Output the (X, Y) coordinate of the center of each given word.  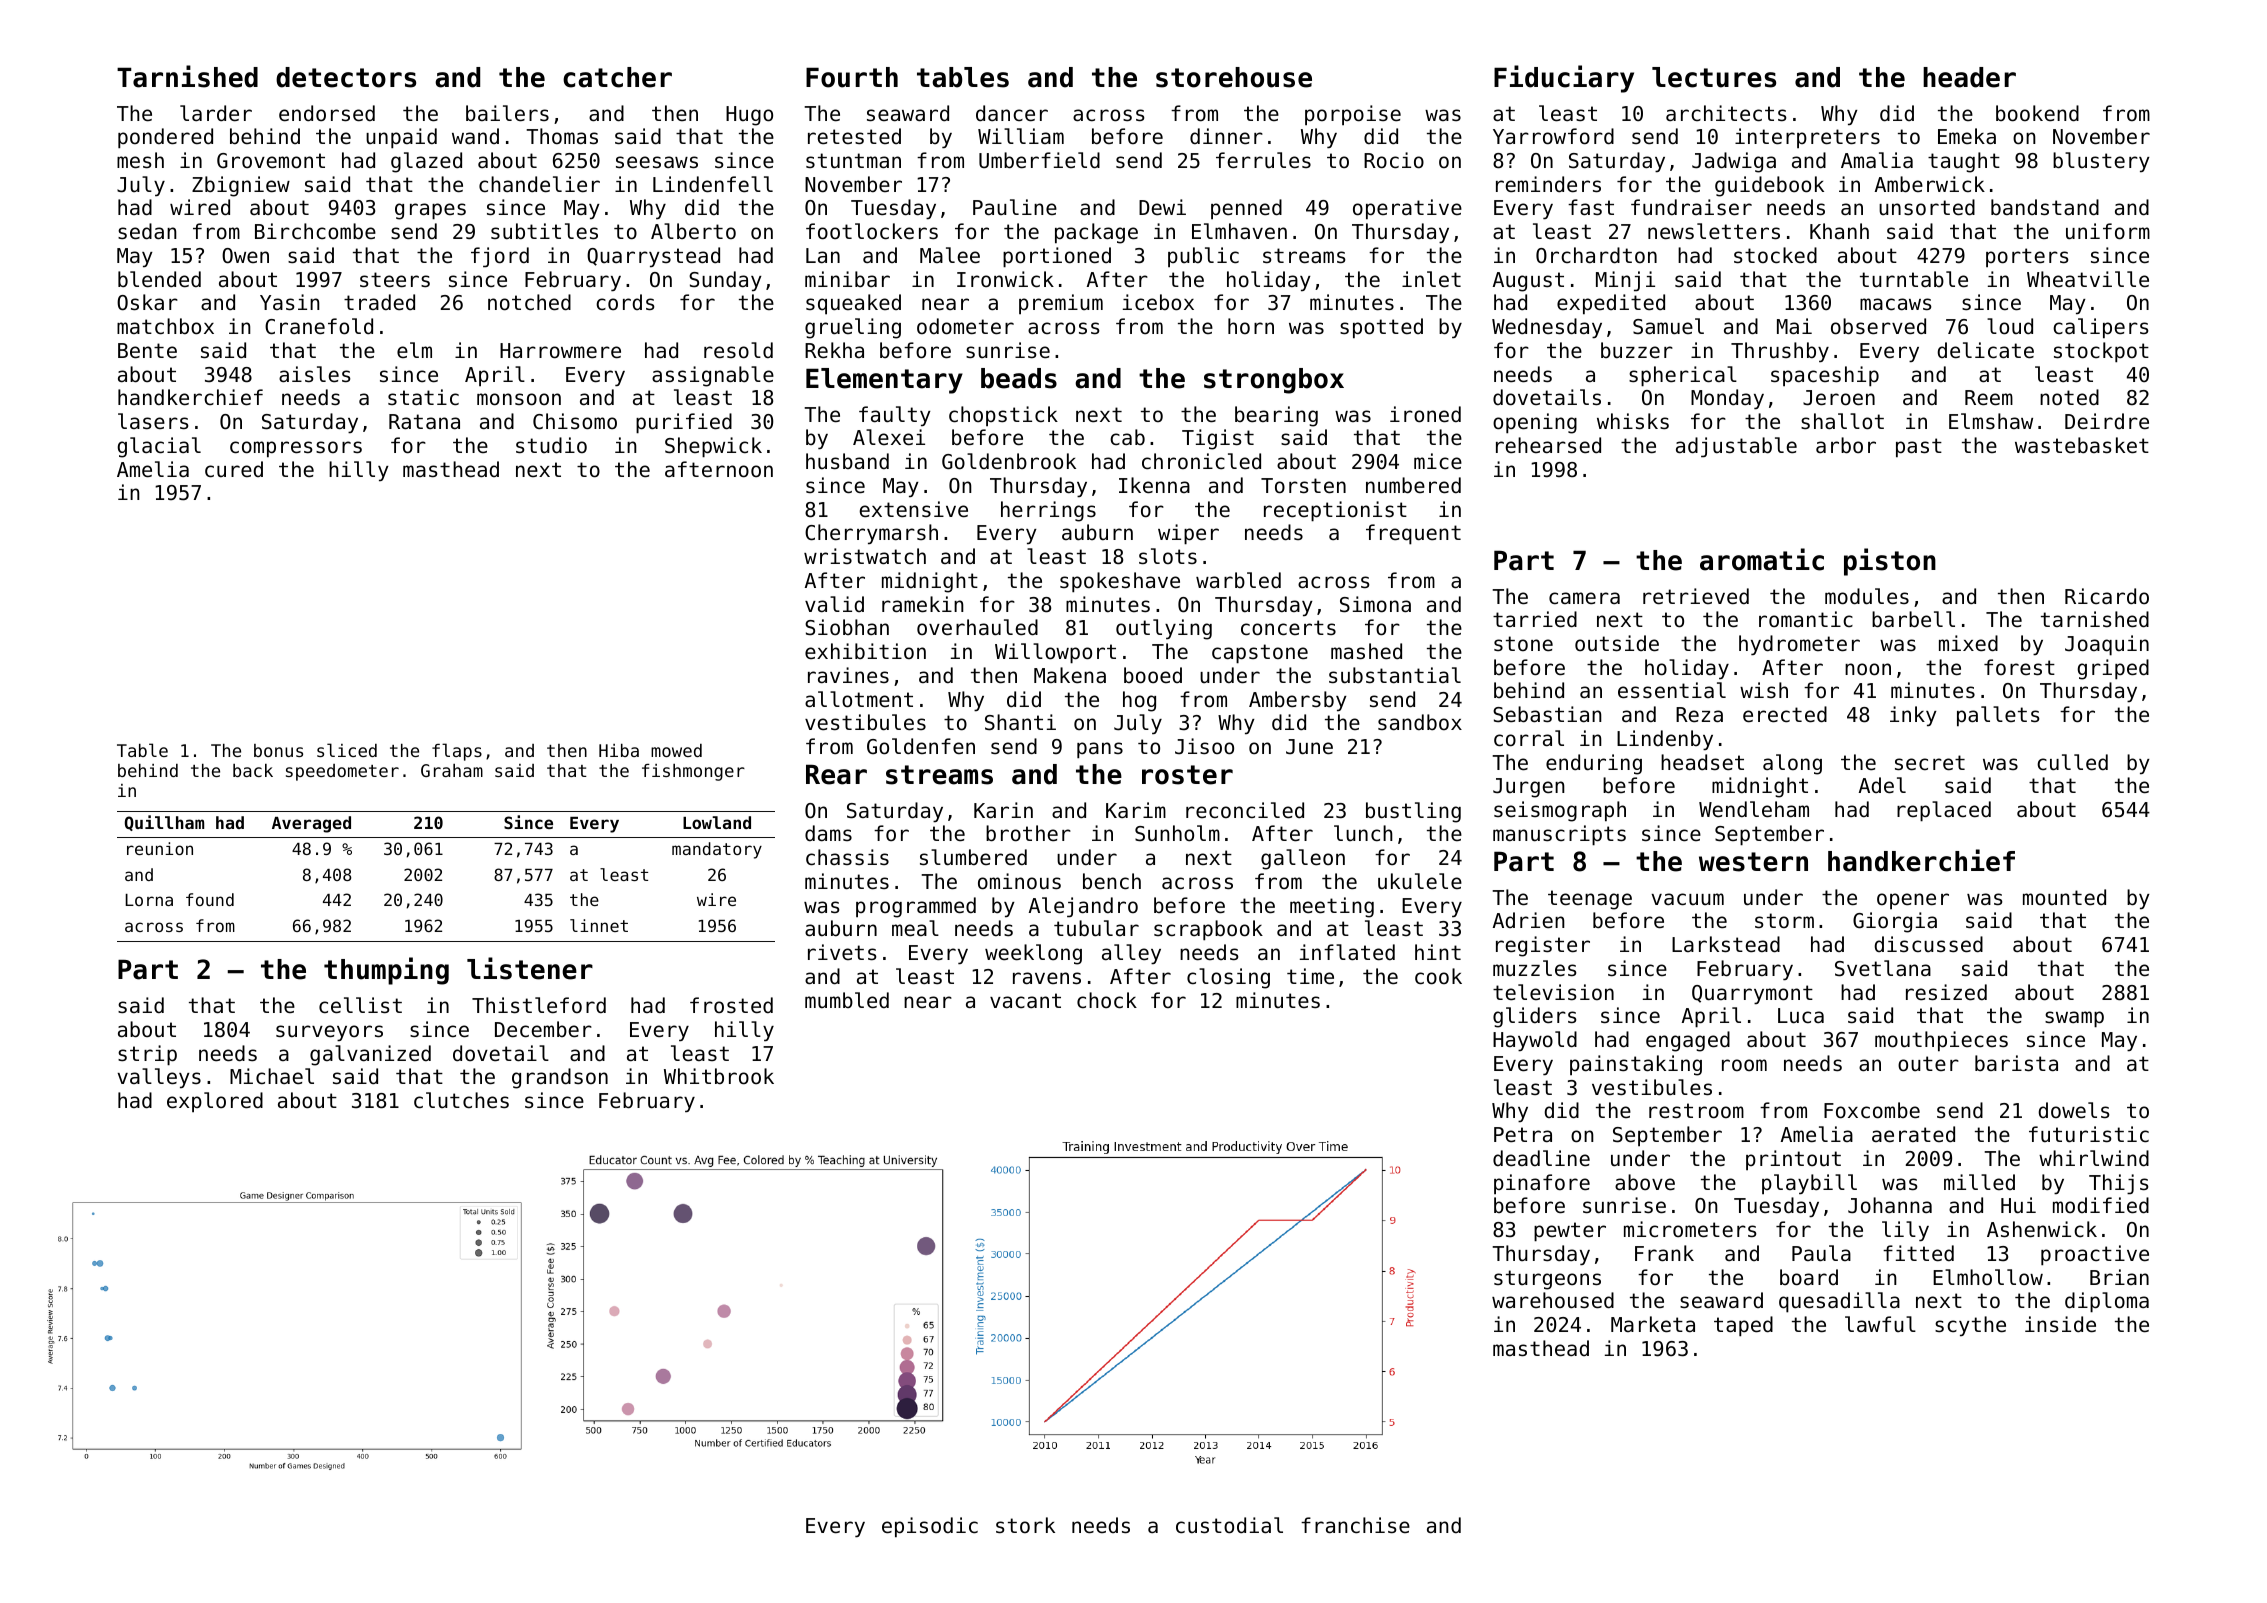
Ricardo (2107, 596)
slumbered (973, 857)
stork (1025, 1525)
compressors (296, 449)
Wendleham (1754, 809)
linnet (599, 925)
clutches (461, 1100)
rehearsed (1548, 445)
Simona (1375, 604)
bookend (2037, 113)
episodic (930, 1527)
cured (234, 469)
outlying (1164, 629)
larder (216, 113)
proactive (2095, 1255)
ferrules (1263, 160)
